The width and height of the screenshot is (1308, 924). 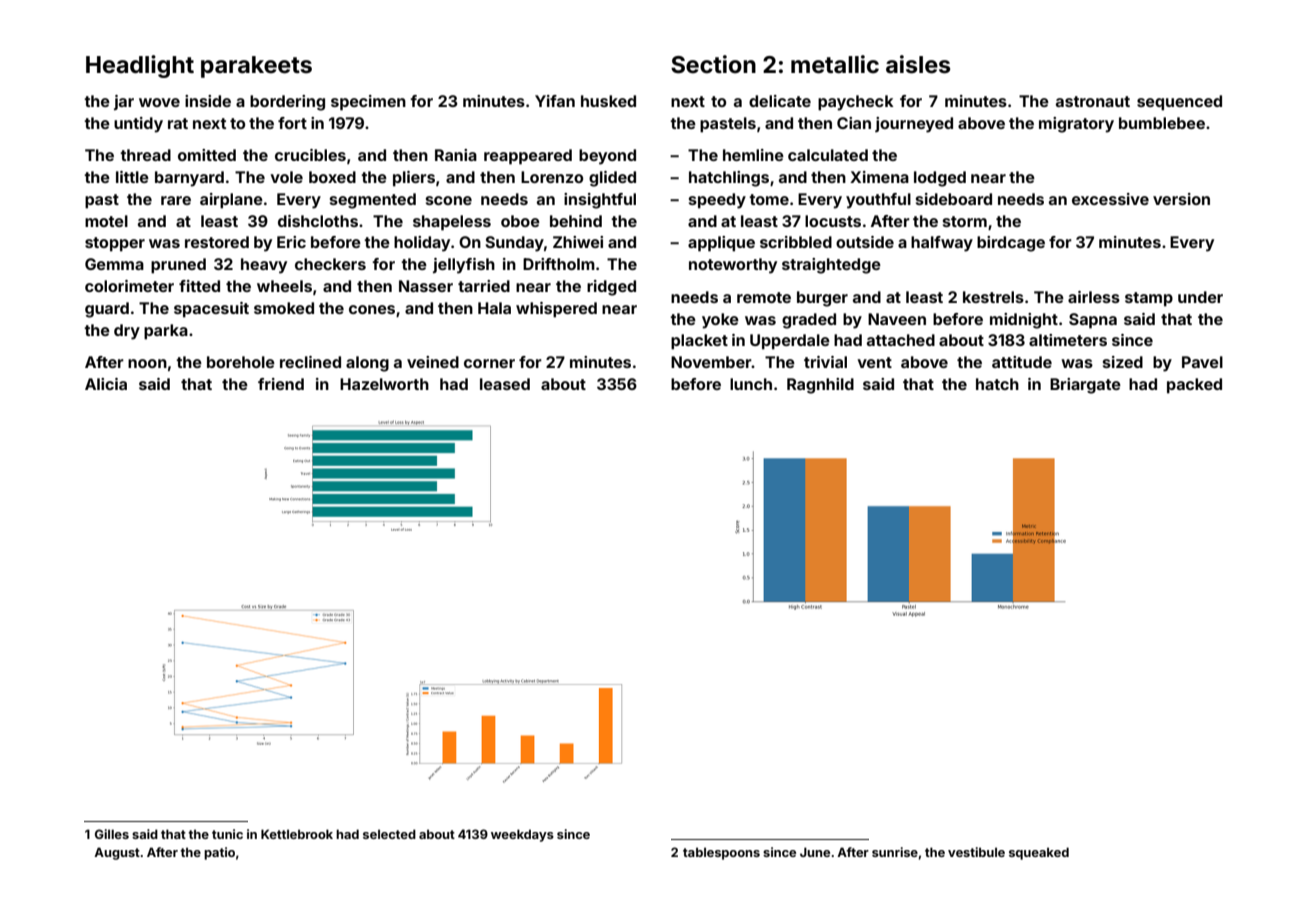 What do you see at coordinates (178, 266) in the screenshot?
I see `pruned` at bounding box center [178, 266].
